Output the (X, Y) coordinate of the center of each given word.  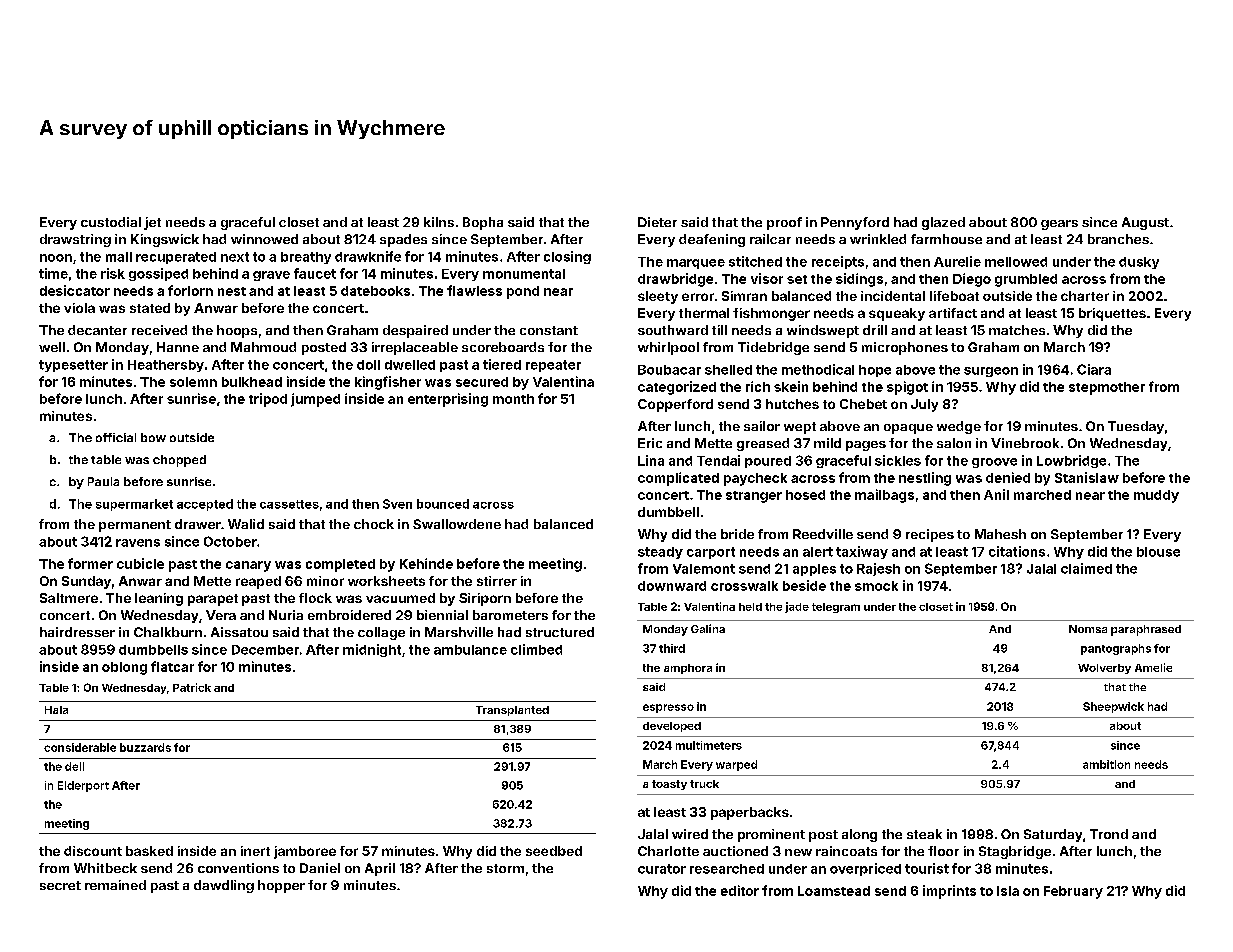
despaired (415, 331)
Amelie (1153, 667)
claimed (1086, 568)
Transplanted (512, 711)
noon (56, 258)
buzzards (145, 747)
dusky (1139, 263)
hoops (237, 331)
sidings (859, 280)
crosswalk (744, 586)
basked (149, 851)
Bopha (483, 223)
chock (374, 524)
